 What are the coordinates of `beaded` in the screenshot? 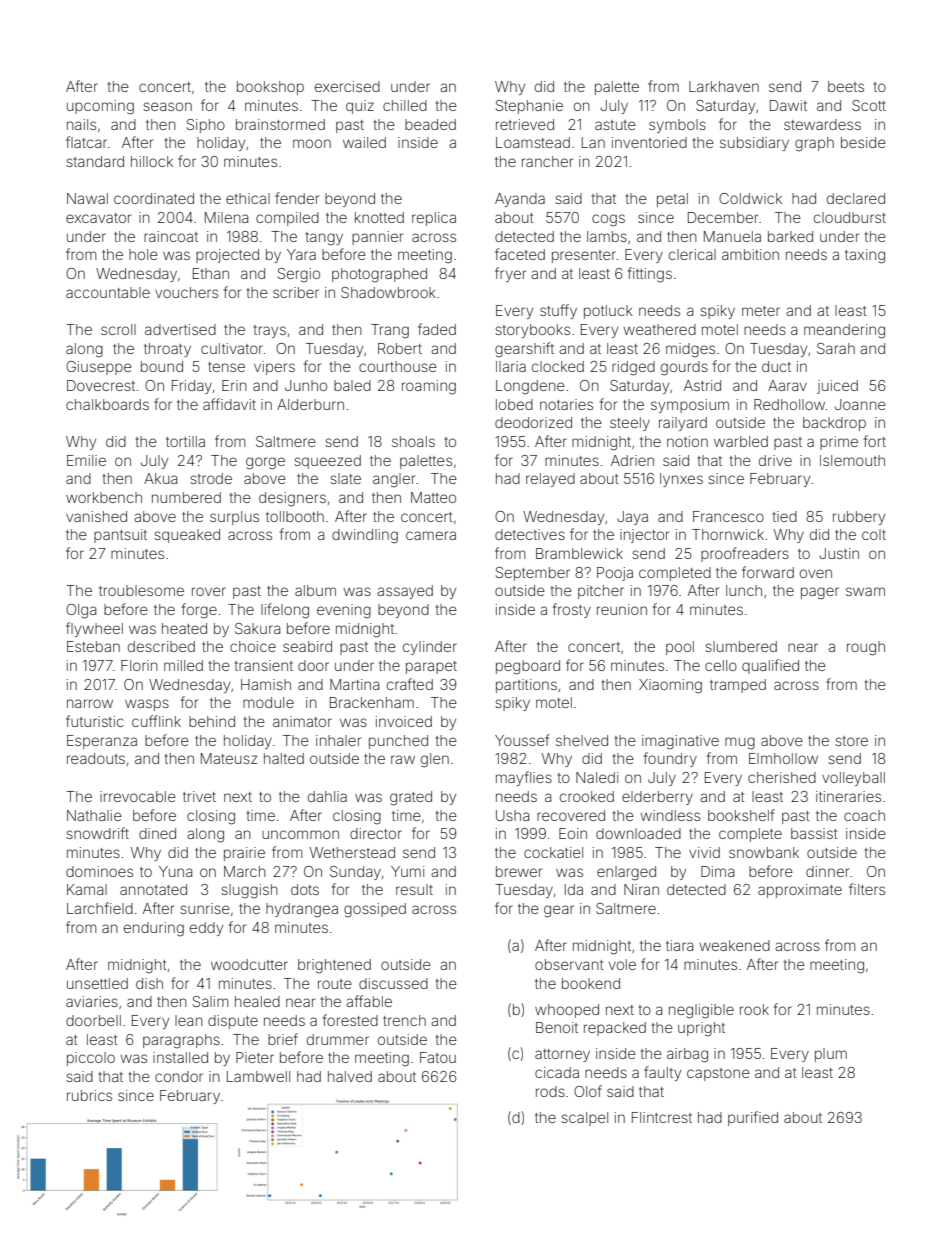 It's located at (430, 124).
